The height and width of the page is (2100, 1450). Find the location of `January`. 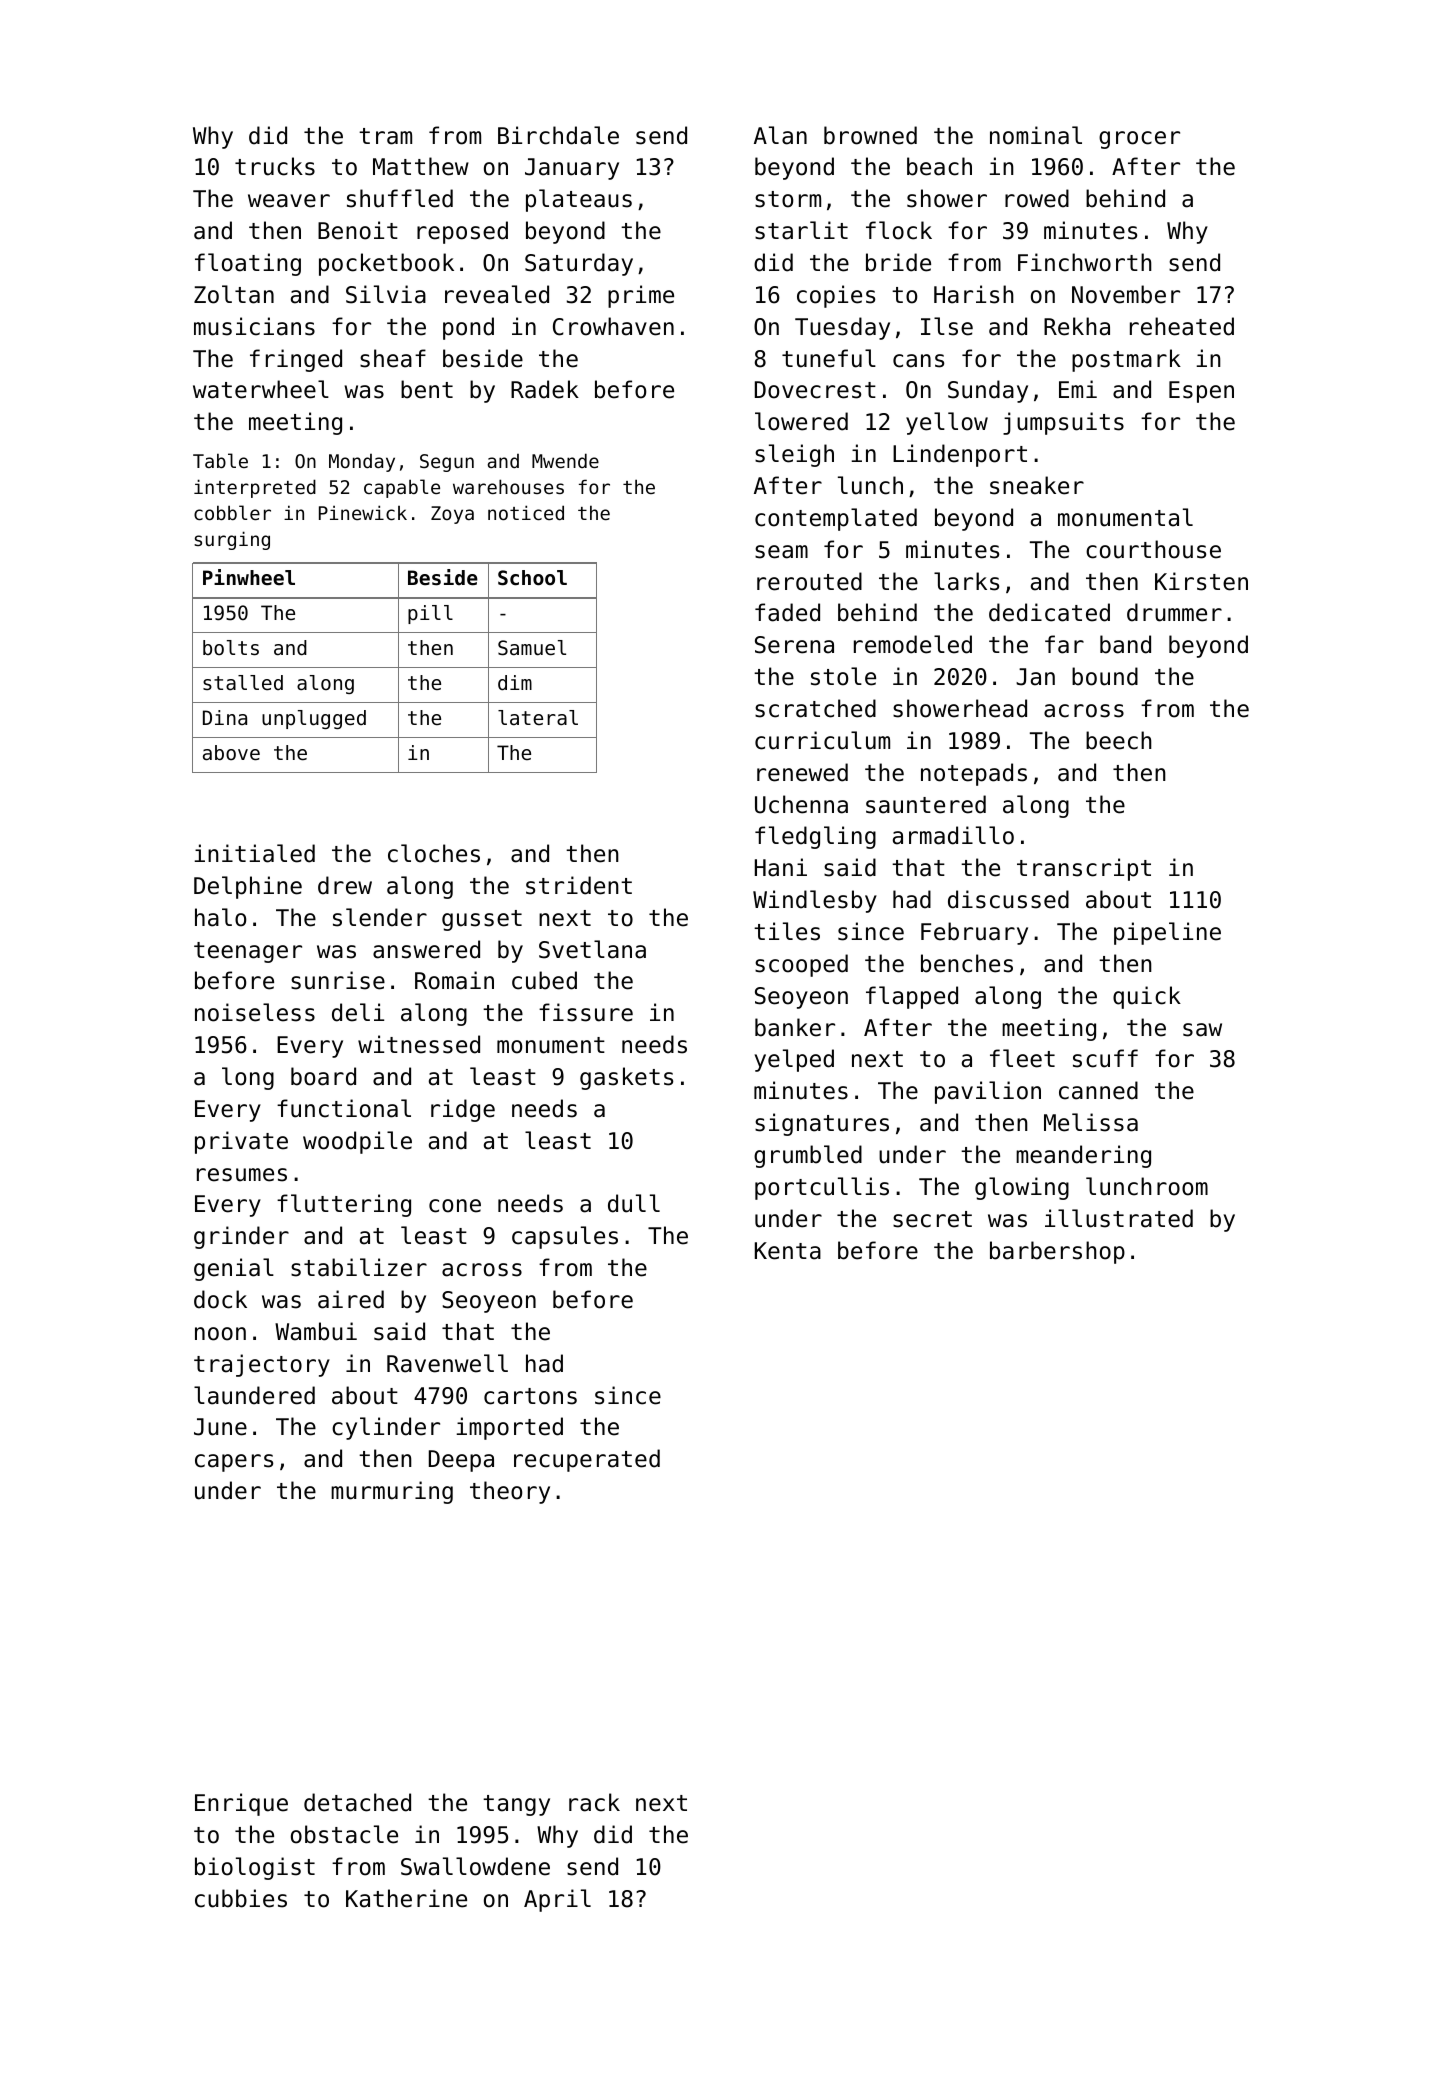

January is located at coordinates (572, 169).
